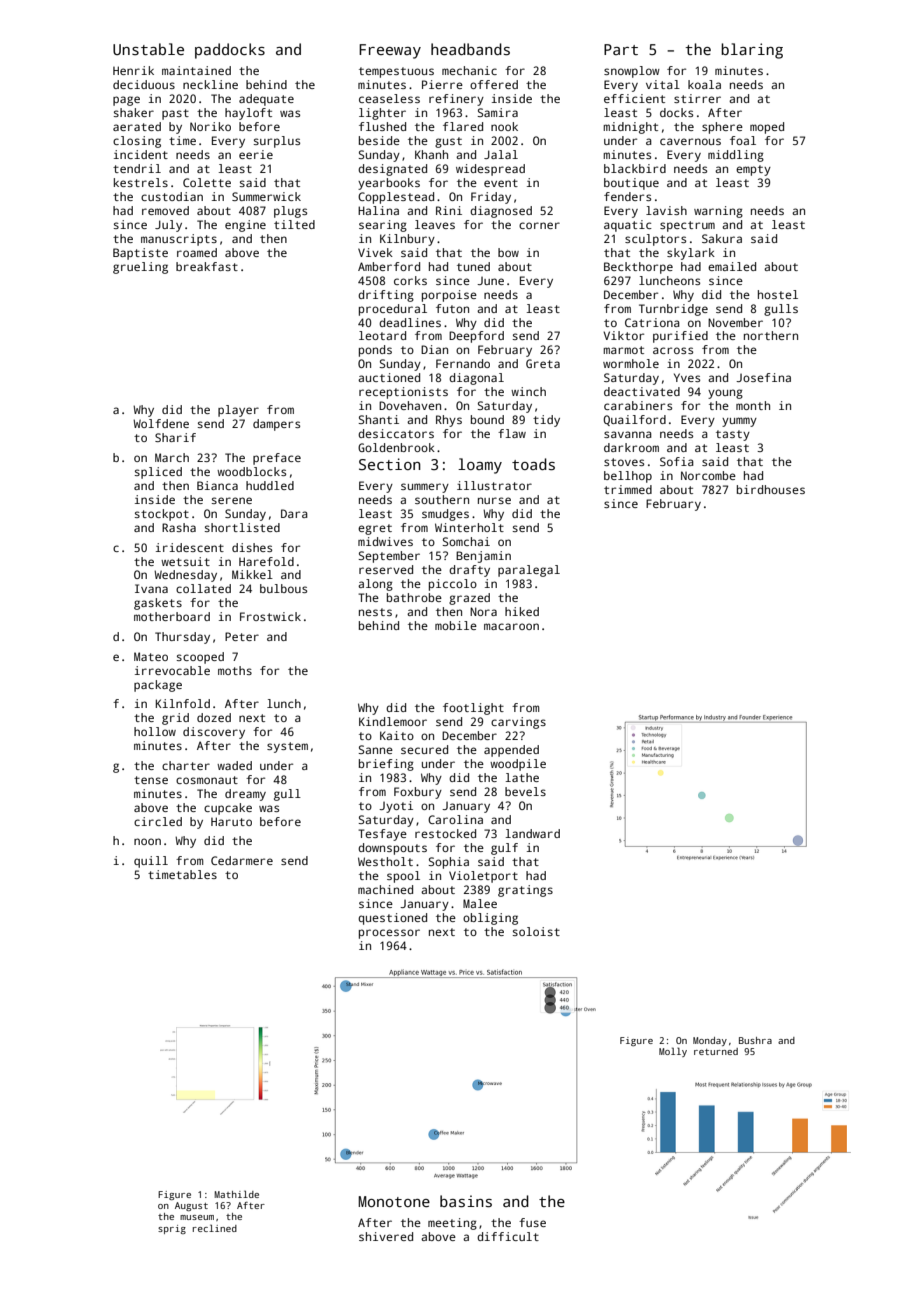 The height and width of the document is (1308, 924). I want to click on Summerwick, so click(266, 196).
